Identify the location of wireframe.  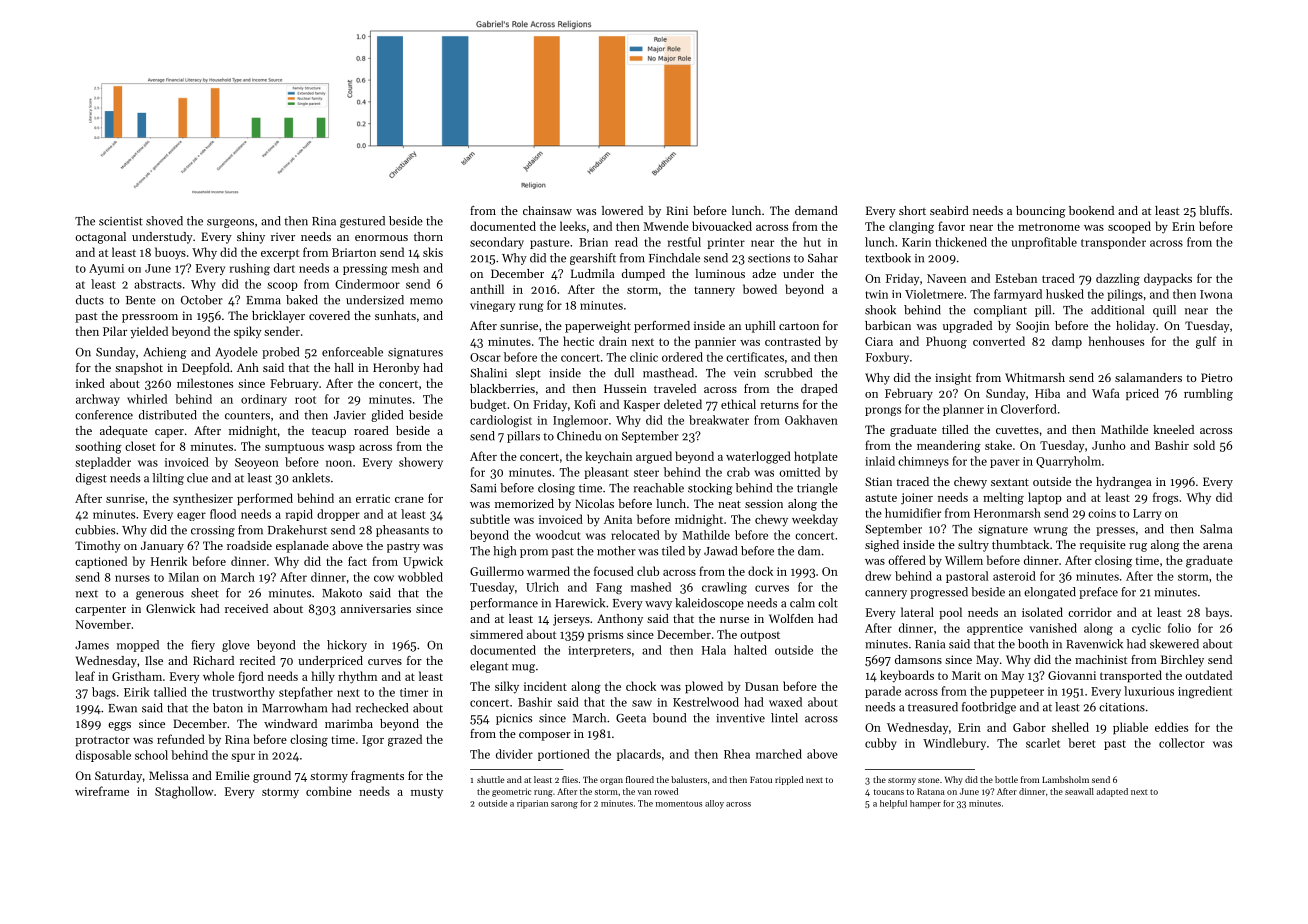
(102, 791).
